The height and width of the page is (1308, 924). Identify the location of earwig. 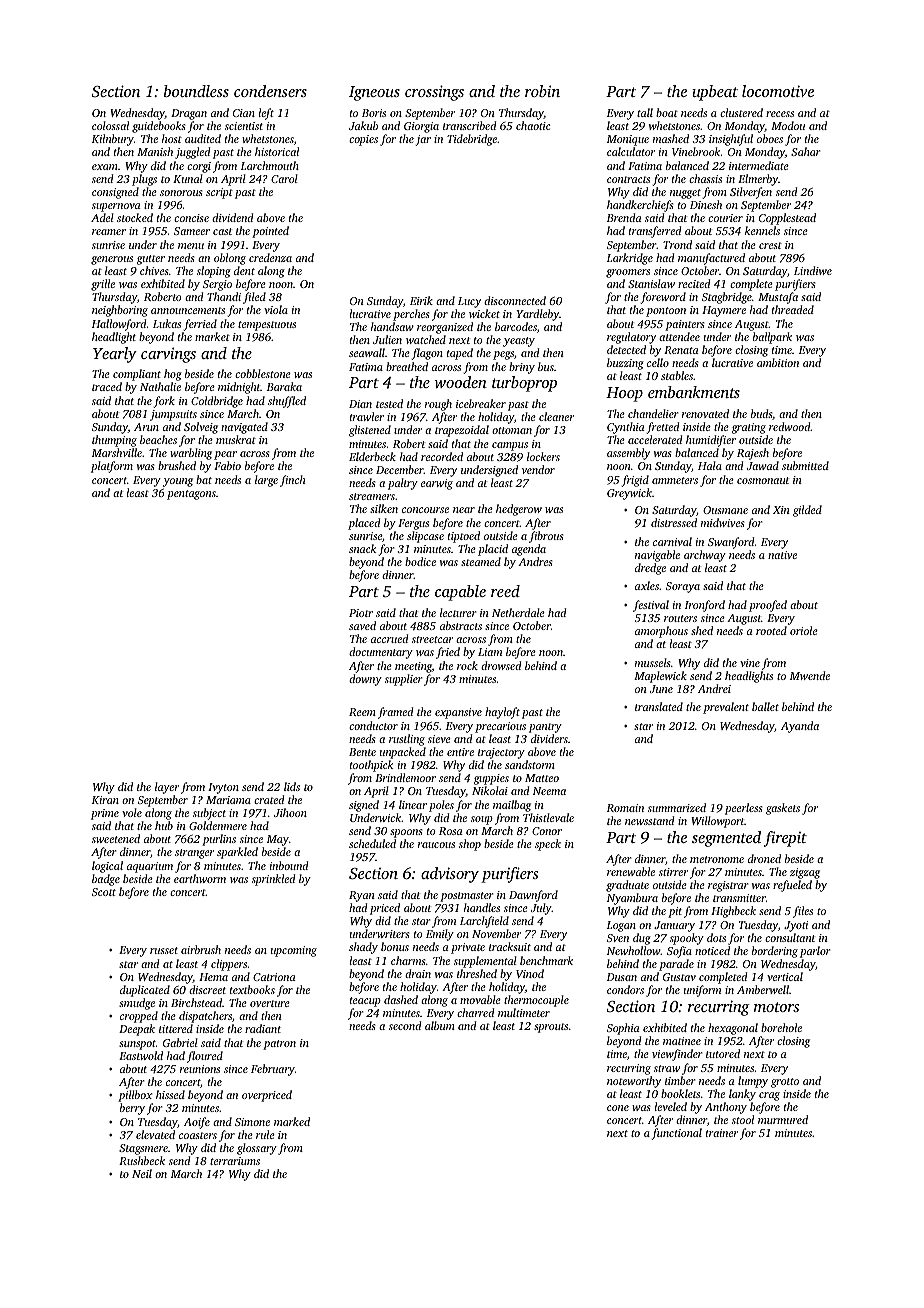
(437, 484).
